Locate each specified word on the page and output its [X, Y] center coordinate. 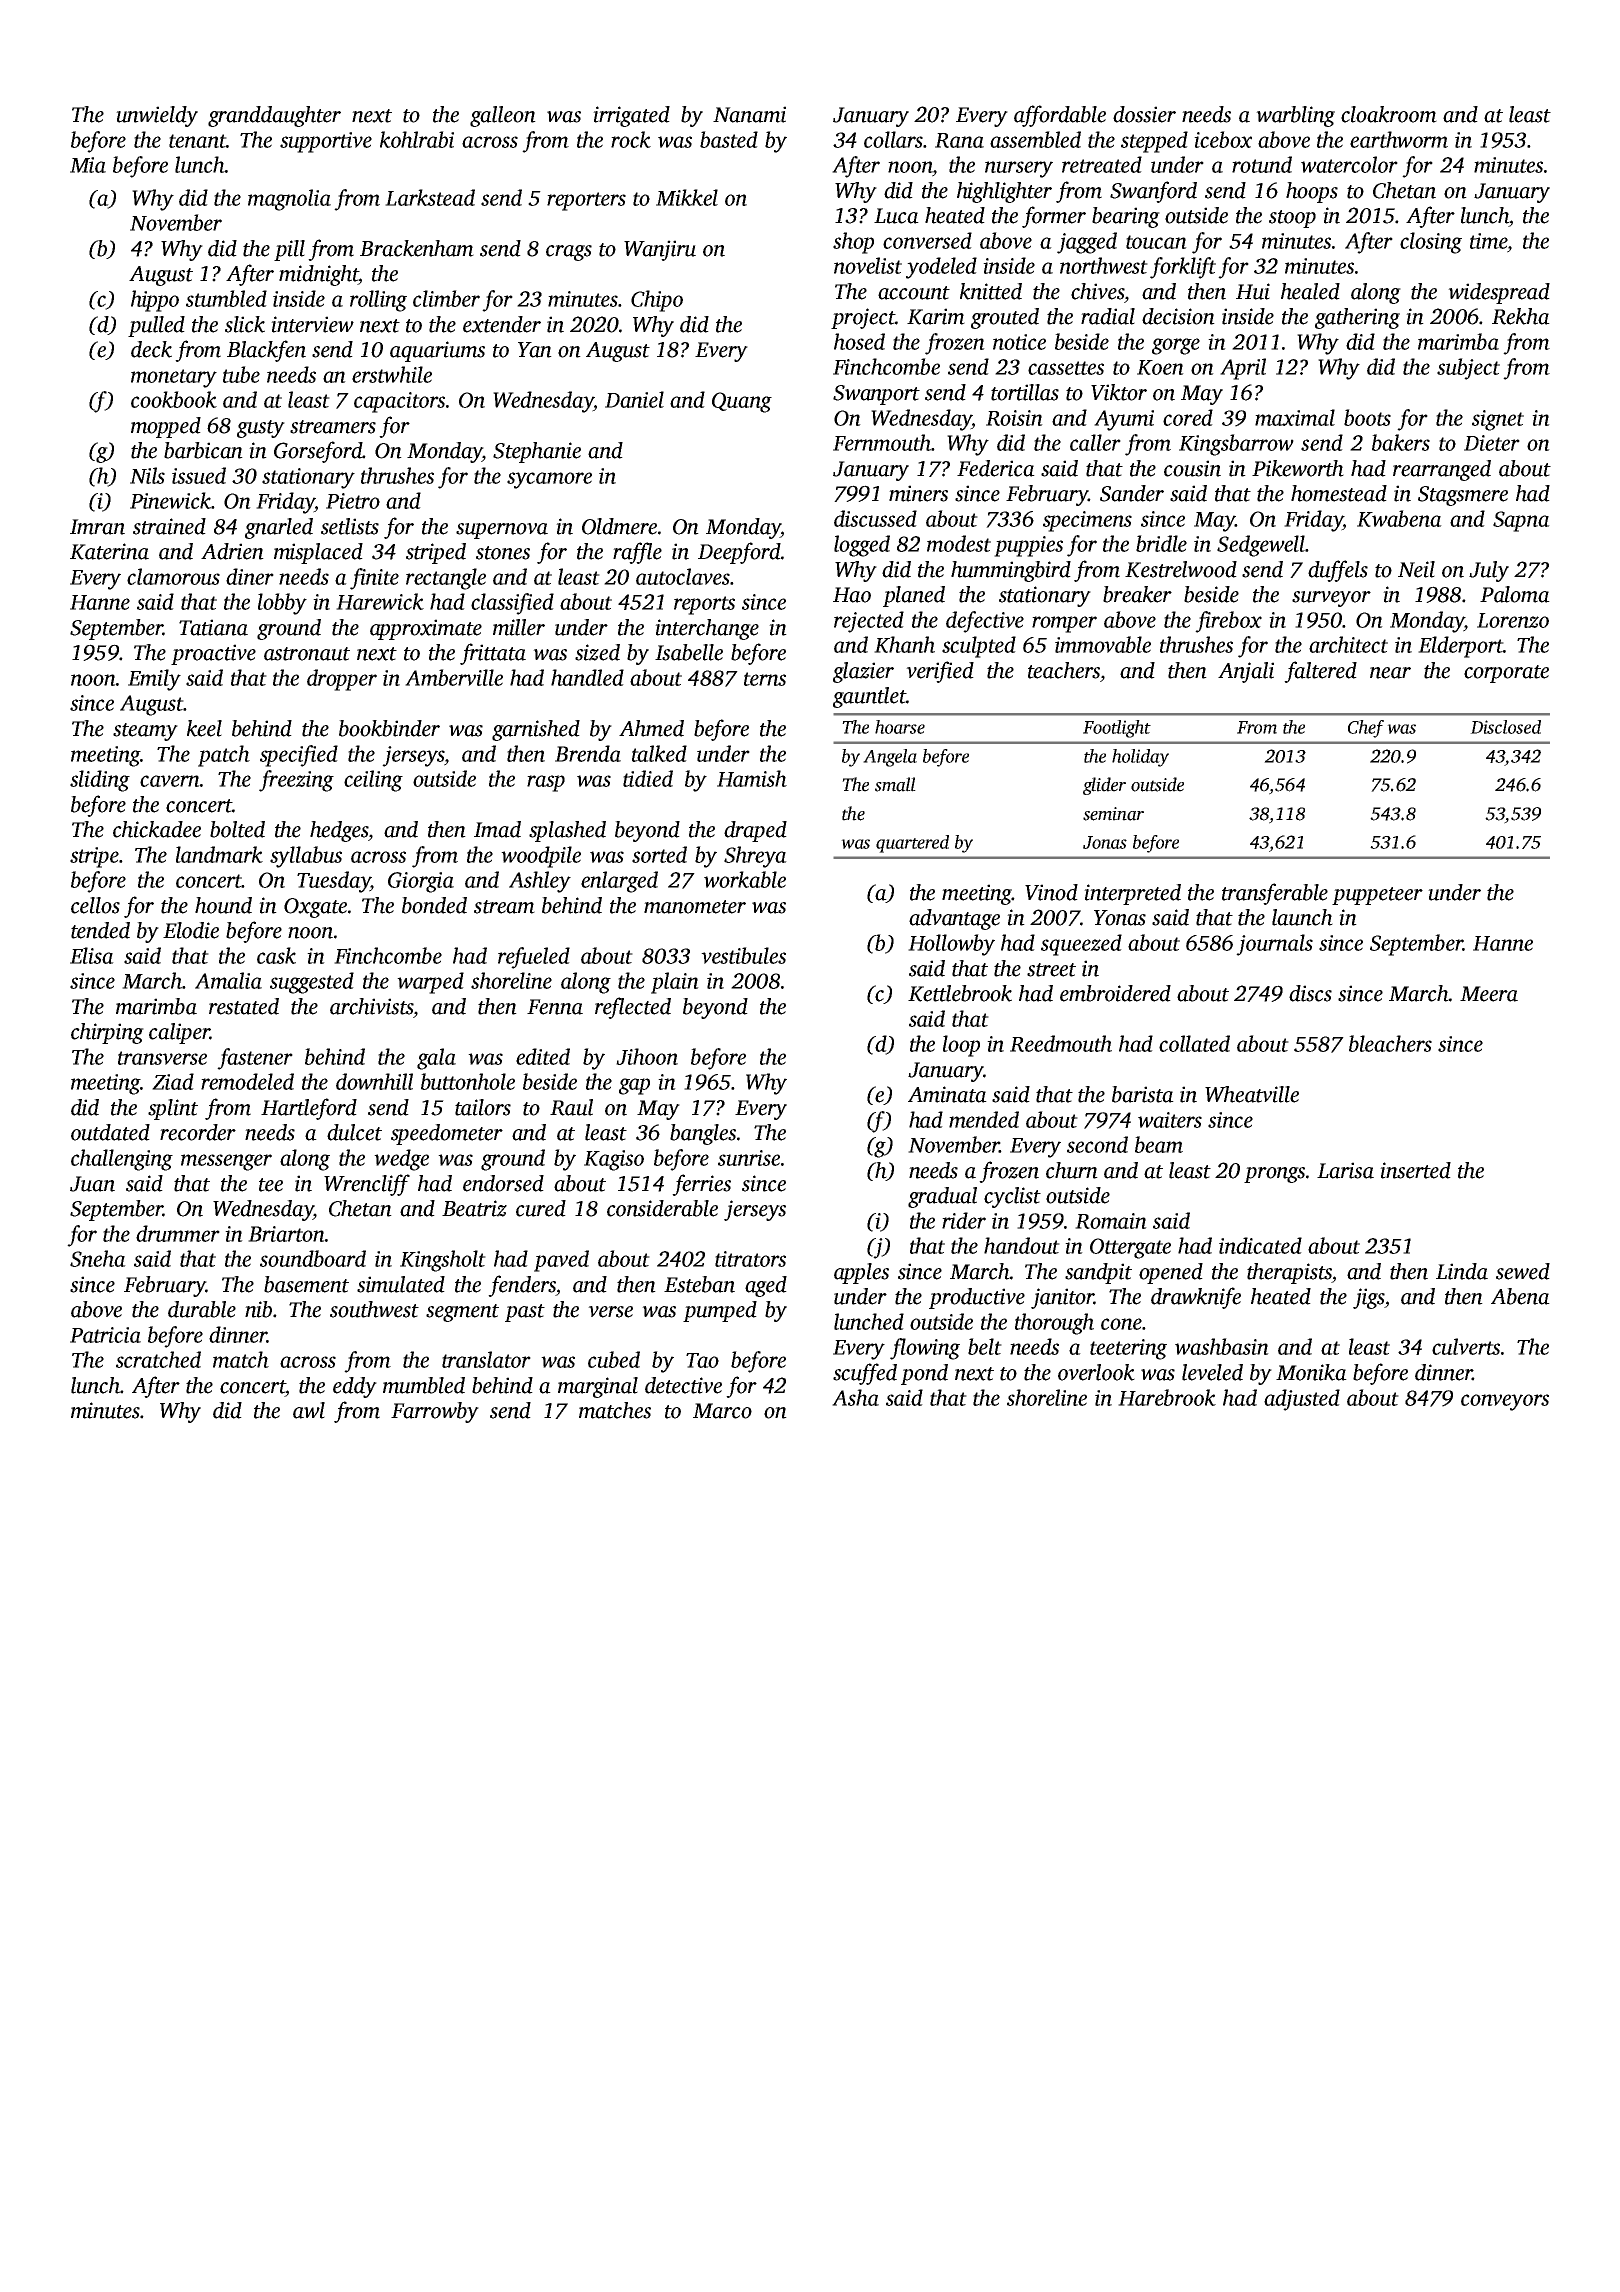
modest [959, 543]
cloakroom [1389, 114]
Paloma [1515, 594]
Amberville [454, 677]
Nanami [749, 114]
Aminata [947, 1094]
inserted [1415, 1170]
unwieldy [157, 116]
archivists [371, 1006]
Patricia [105, 1335]
